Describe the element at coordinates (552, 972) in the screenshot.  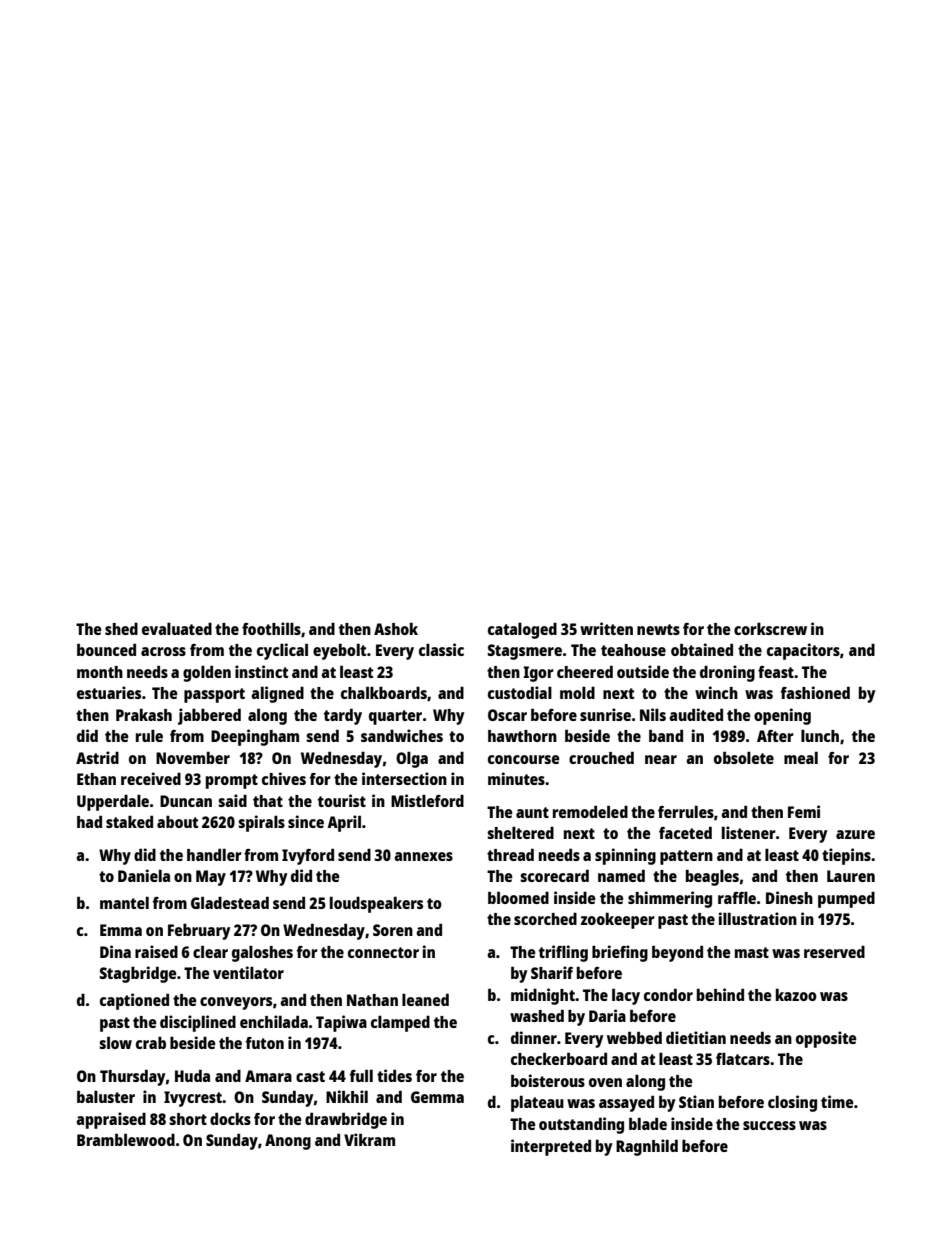
I see `Sharif` at that location.
